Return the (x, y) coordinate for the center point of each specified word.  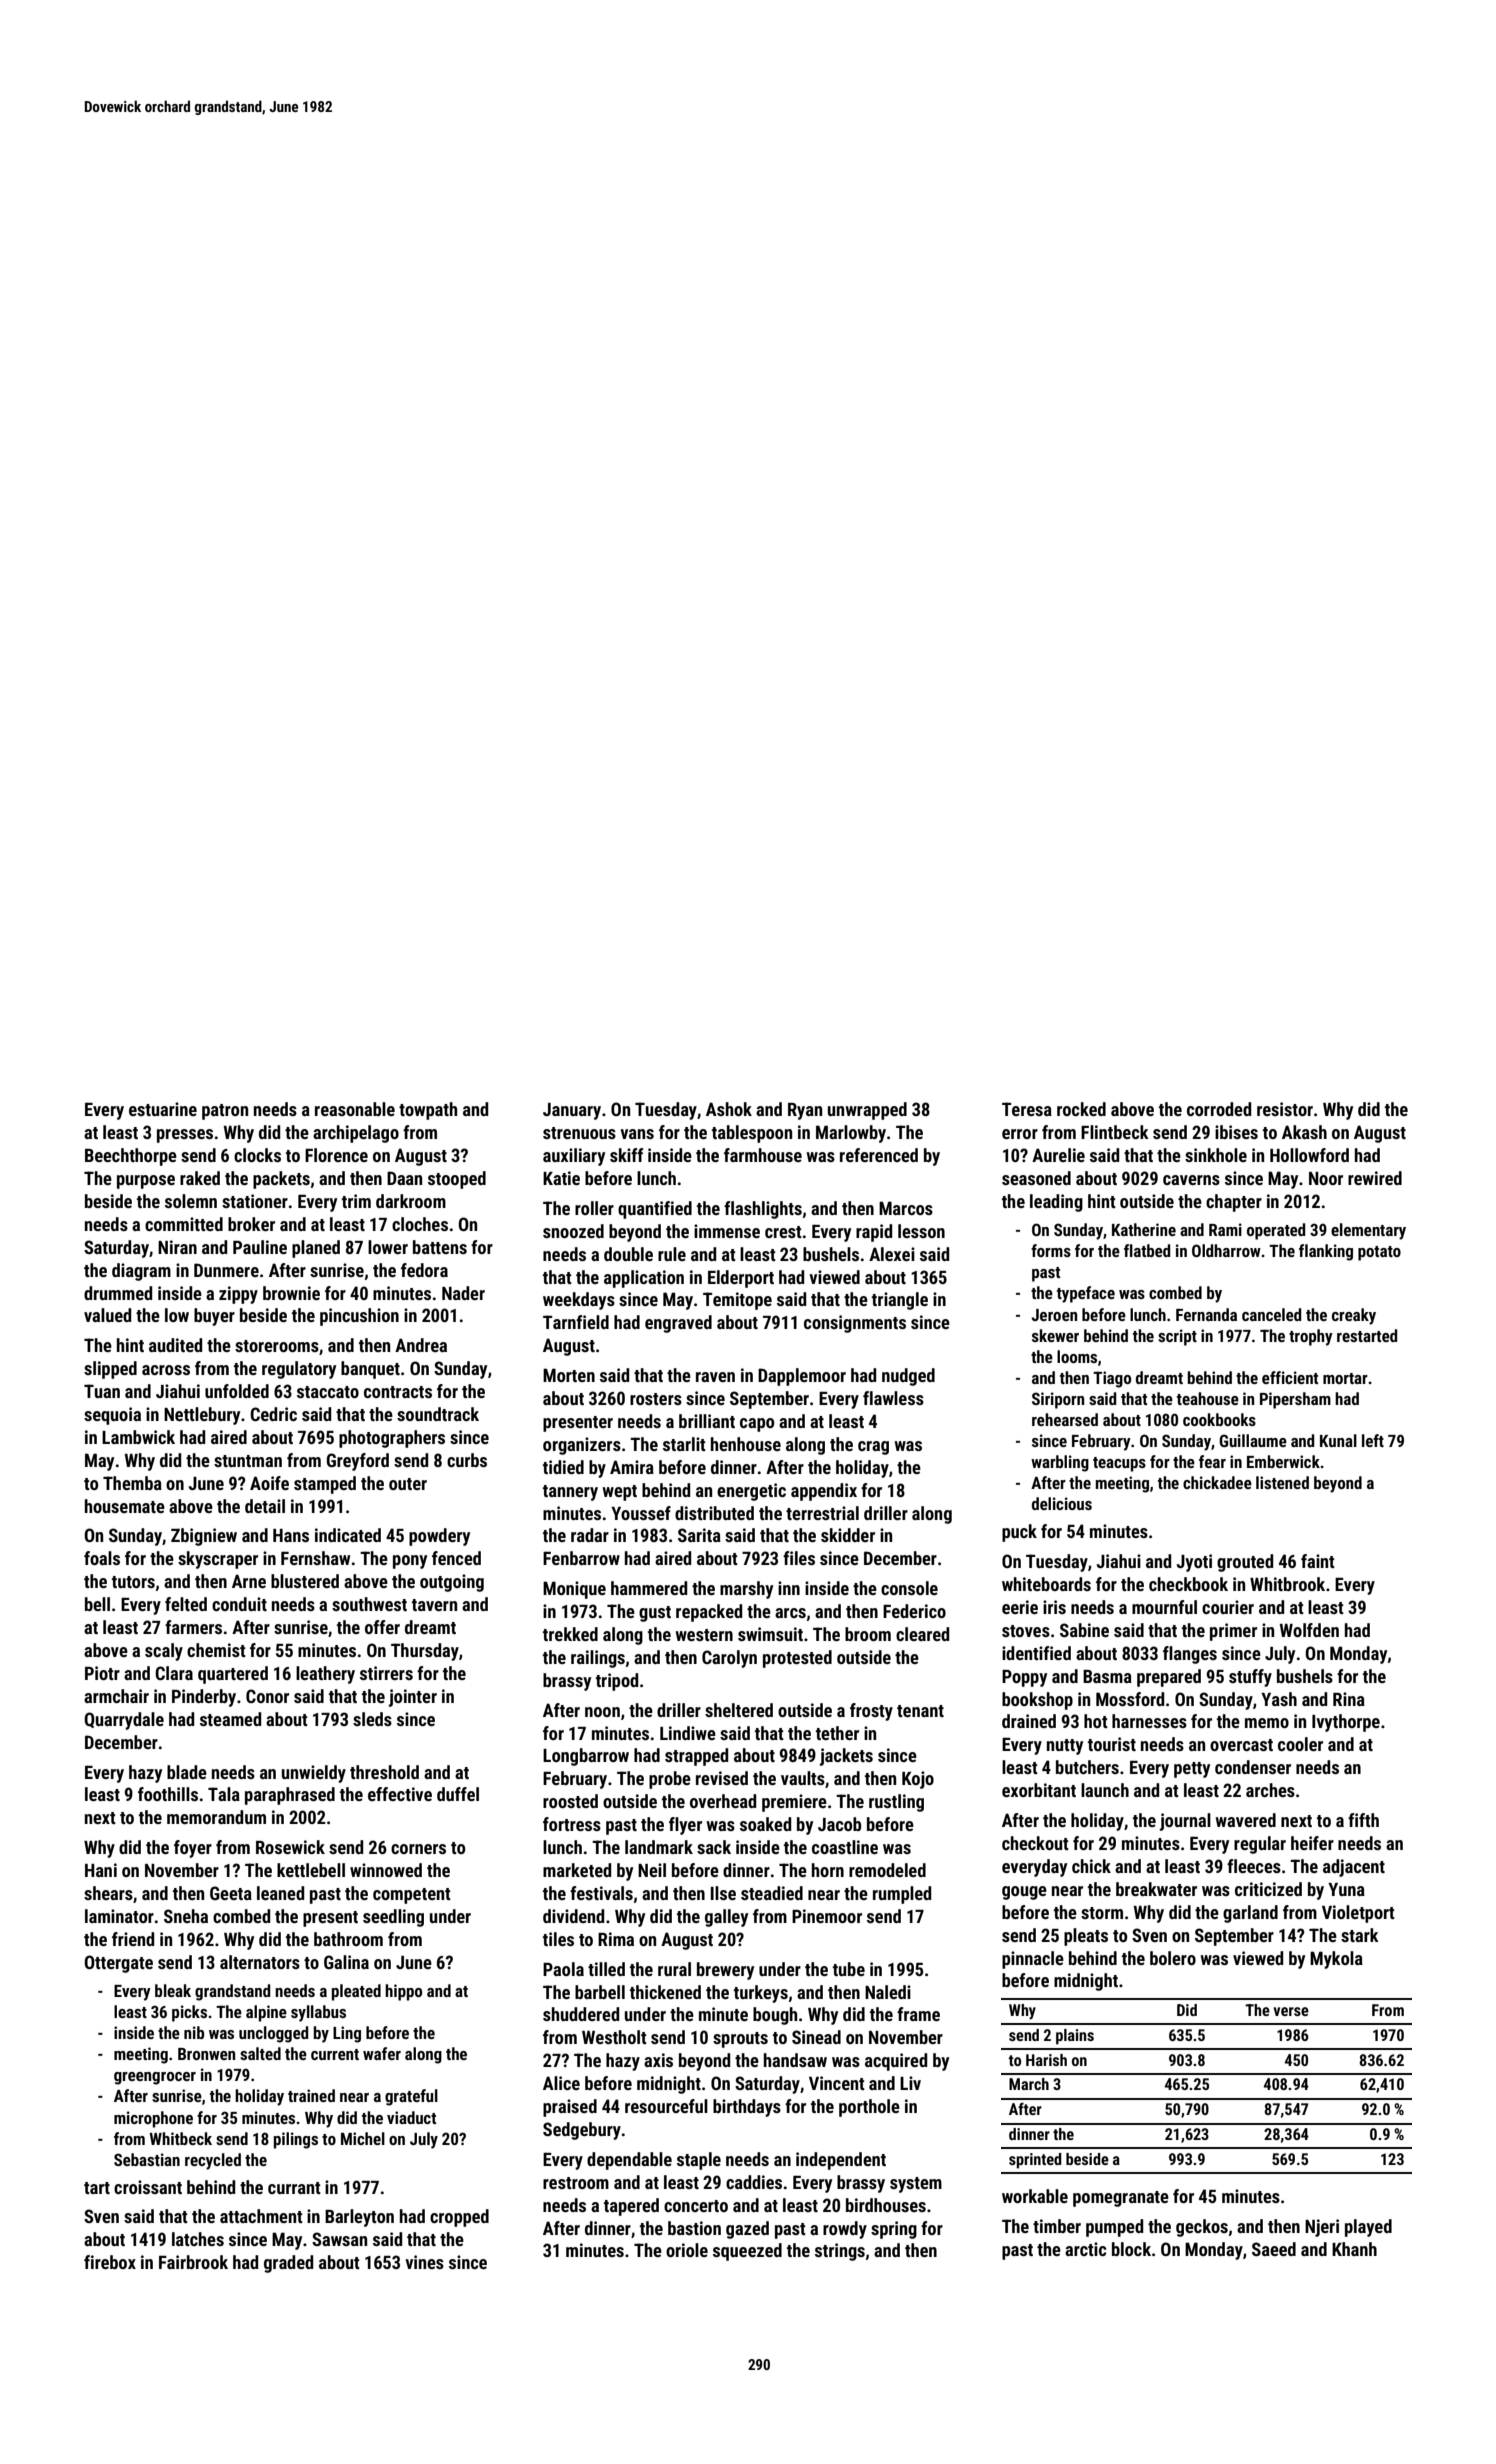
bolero (1173, 1958)
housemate (125, 1506)
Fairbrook (193, 2262)
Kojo (918, 1780)
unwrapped (867, 1111)
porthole (869, 2108)
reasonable (355, 1109)
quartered (233, 1675)
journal (1185, 1822)
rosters (656, 1399)
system (916, 2185)
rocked (1081, 1109)
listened (1282, 1482)
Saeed (1274, 2249)
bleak (173, 1990)
